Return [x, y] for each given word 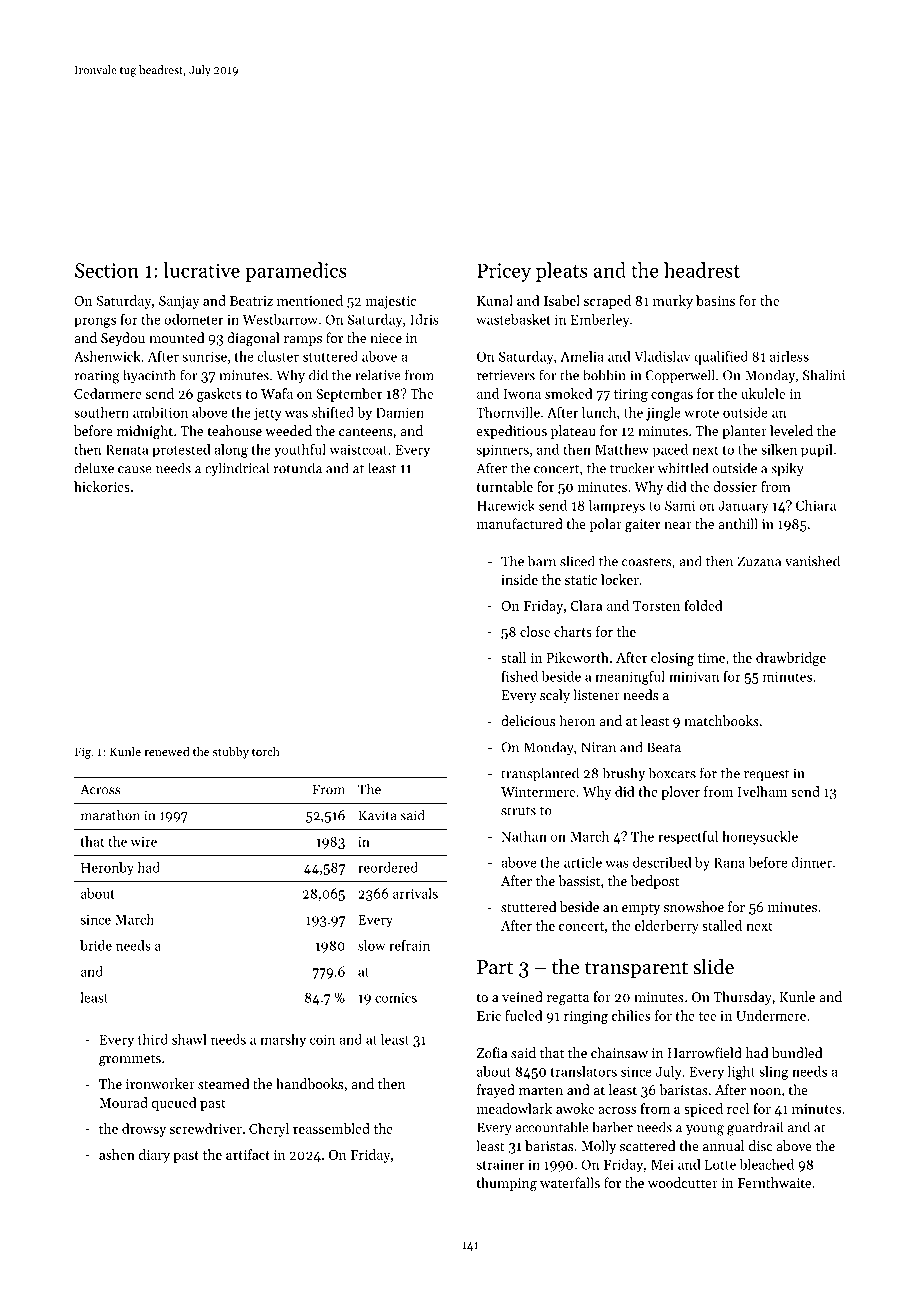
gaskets [219, 395]
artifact [248, 1154]
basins [715, 300]
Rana [729, 863]
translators [584, 1071]
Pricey [504, 272]
